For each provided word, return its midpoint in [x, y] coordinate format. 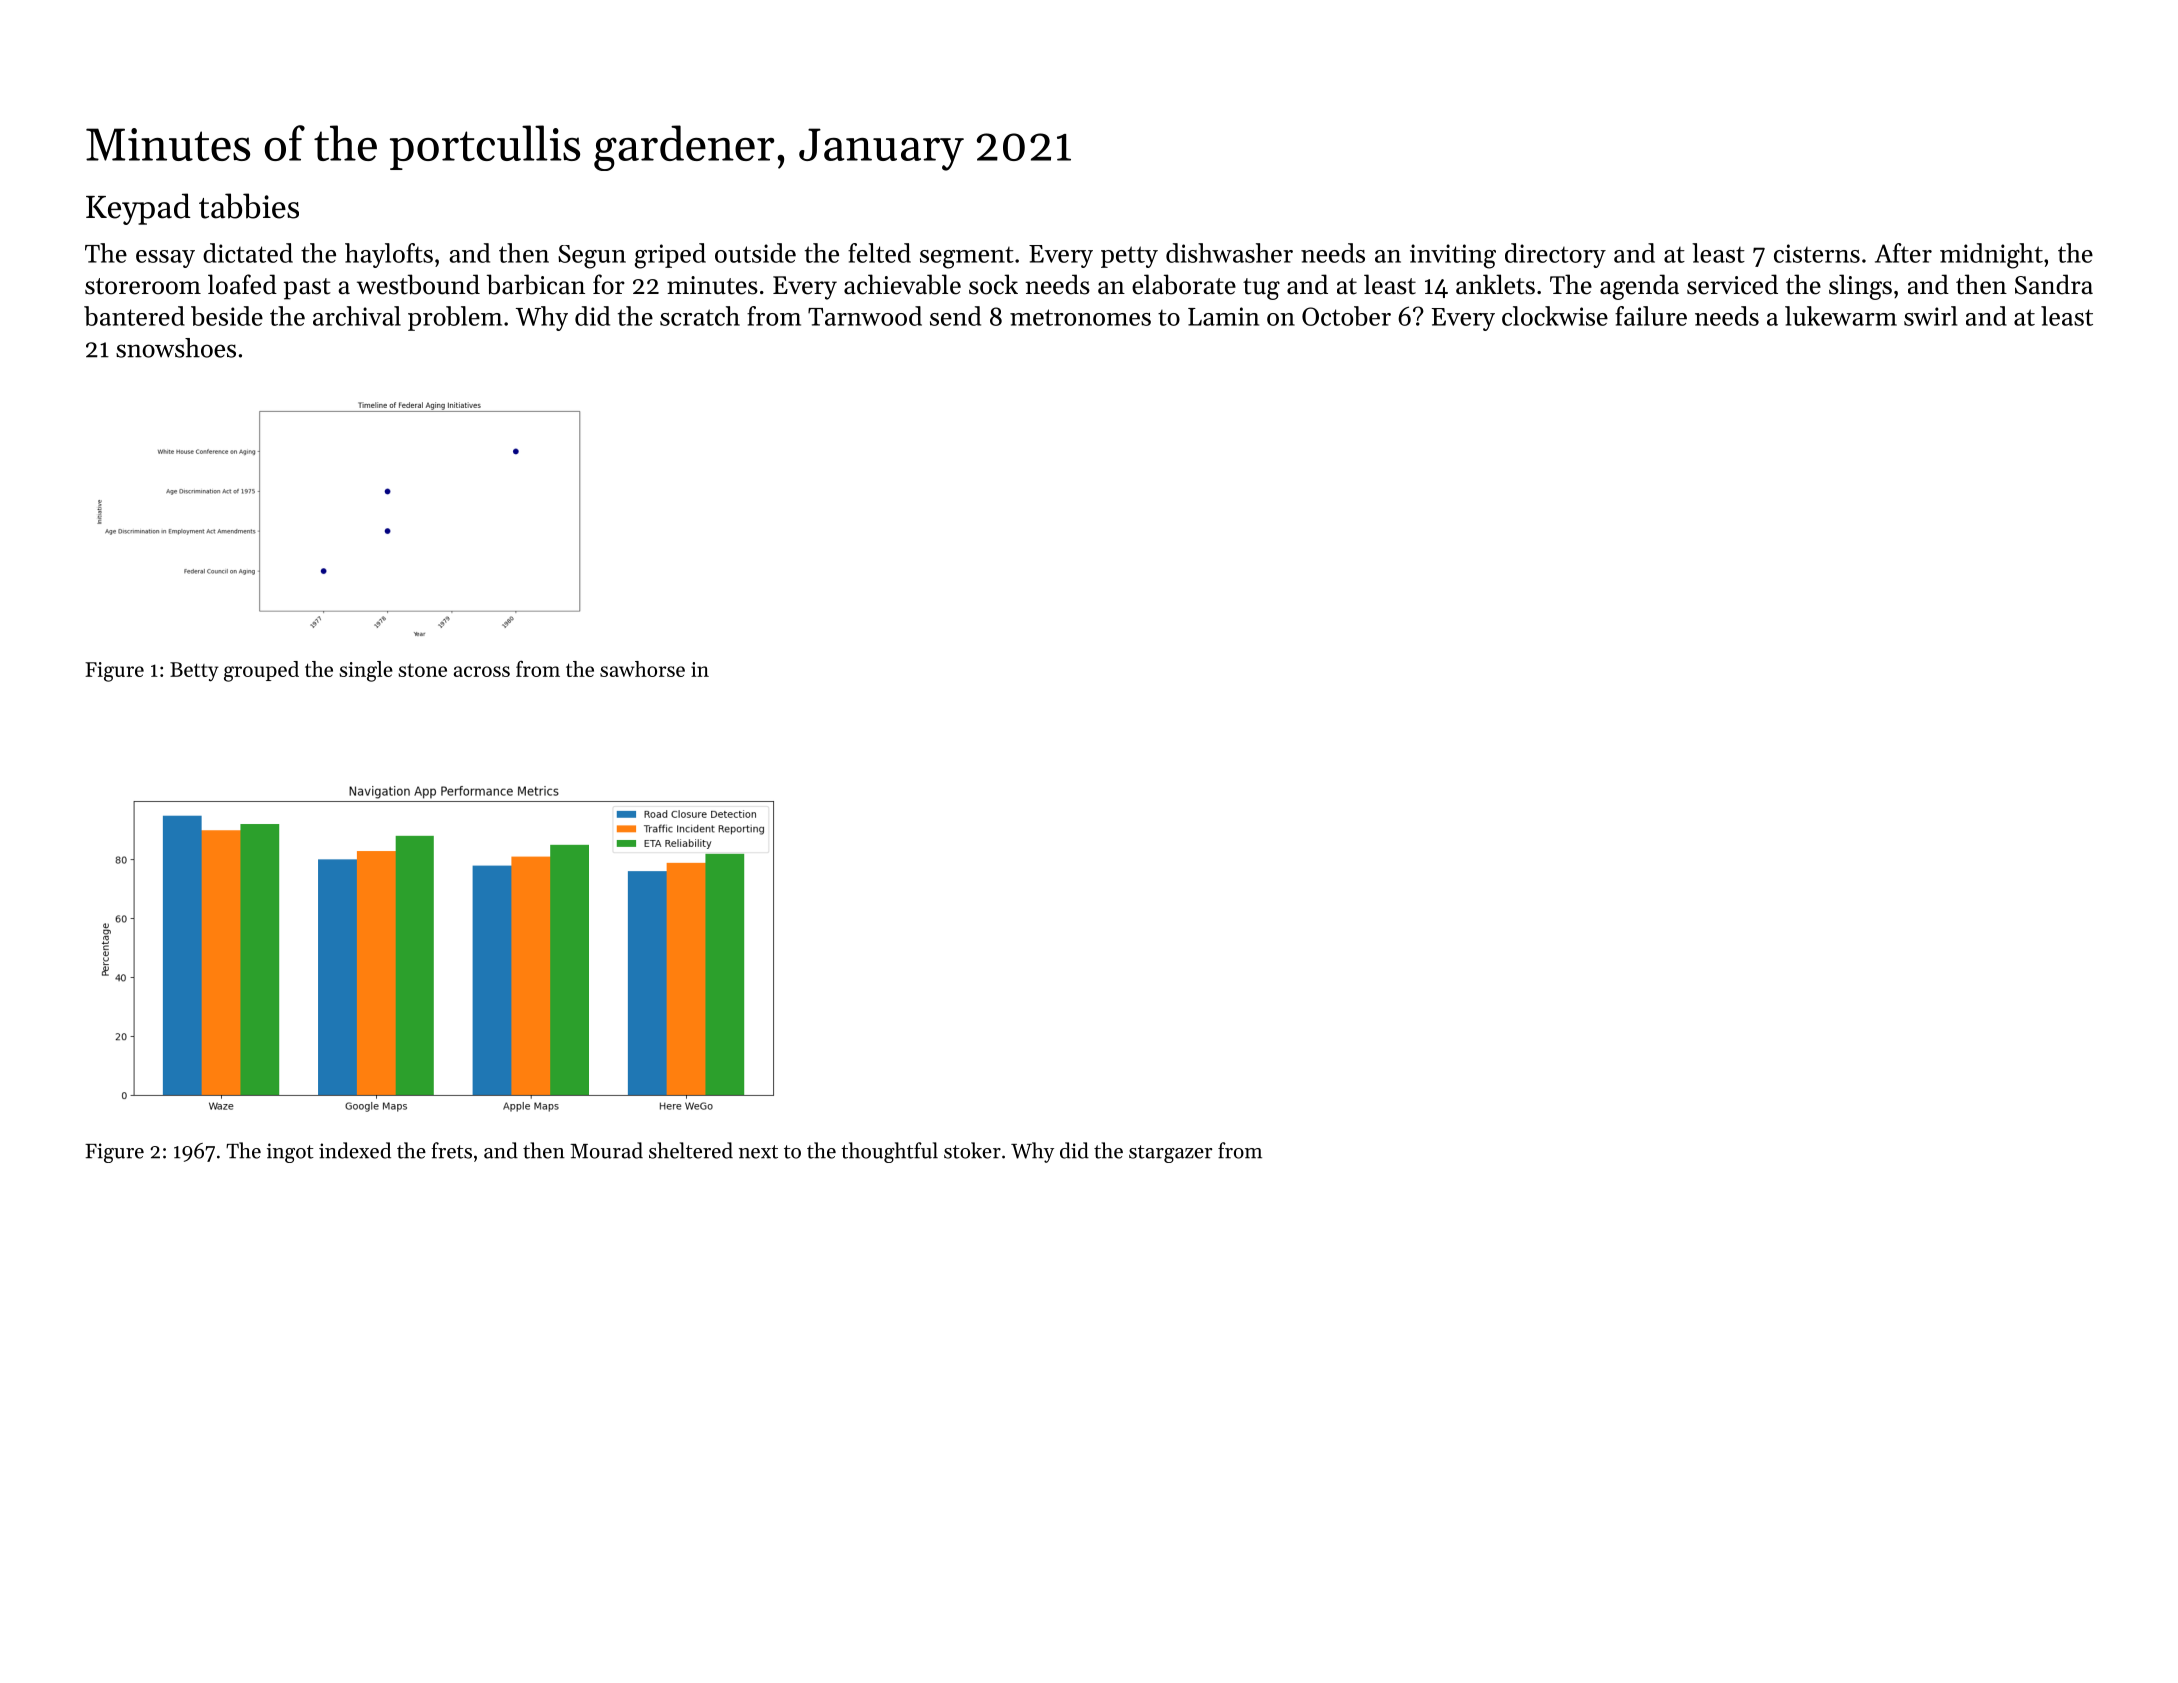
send [955, 316]
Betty [194, 672]
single [366, 671]
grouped [261, 671]
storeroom [143, 286]
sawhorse [642, 669]
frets [451, 1150]
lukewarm [1841, 316]
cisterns [1817, 253]
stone [422, 670]
